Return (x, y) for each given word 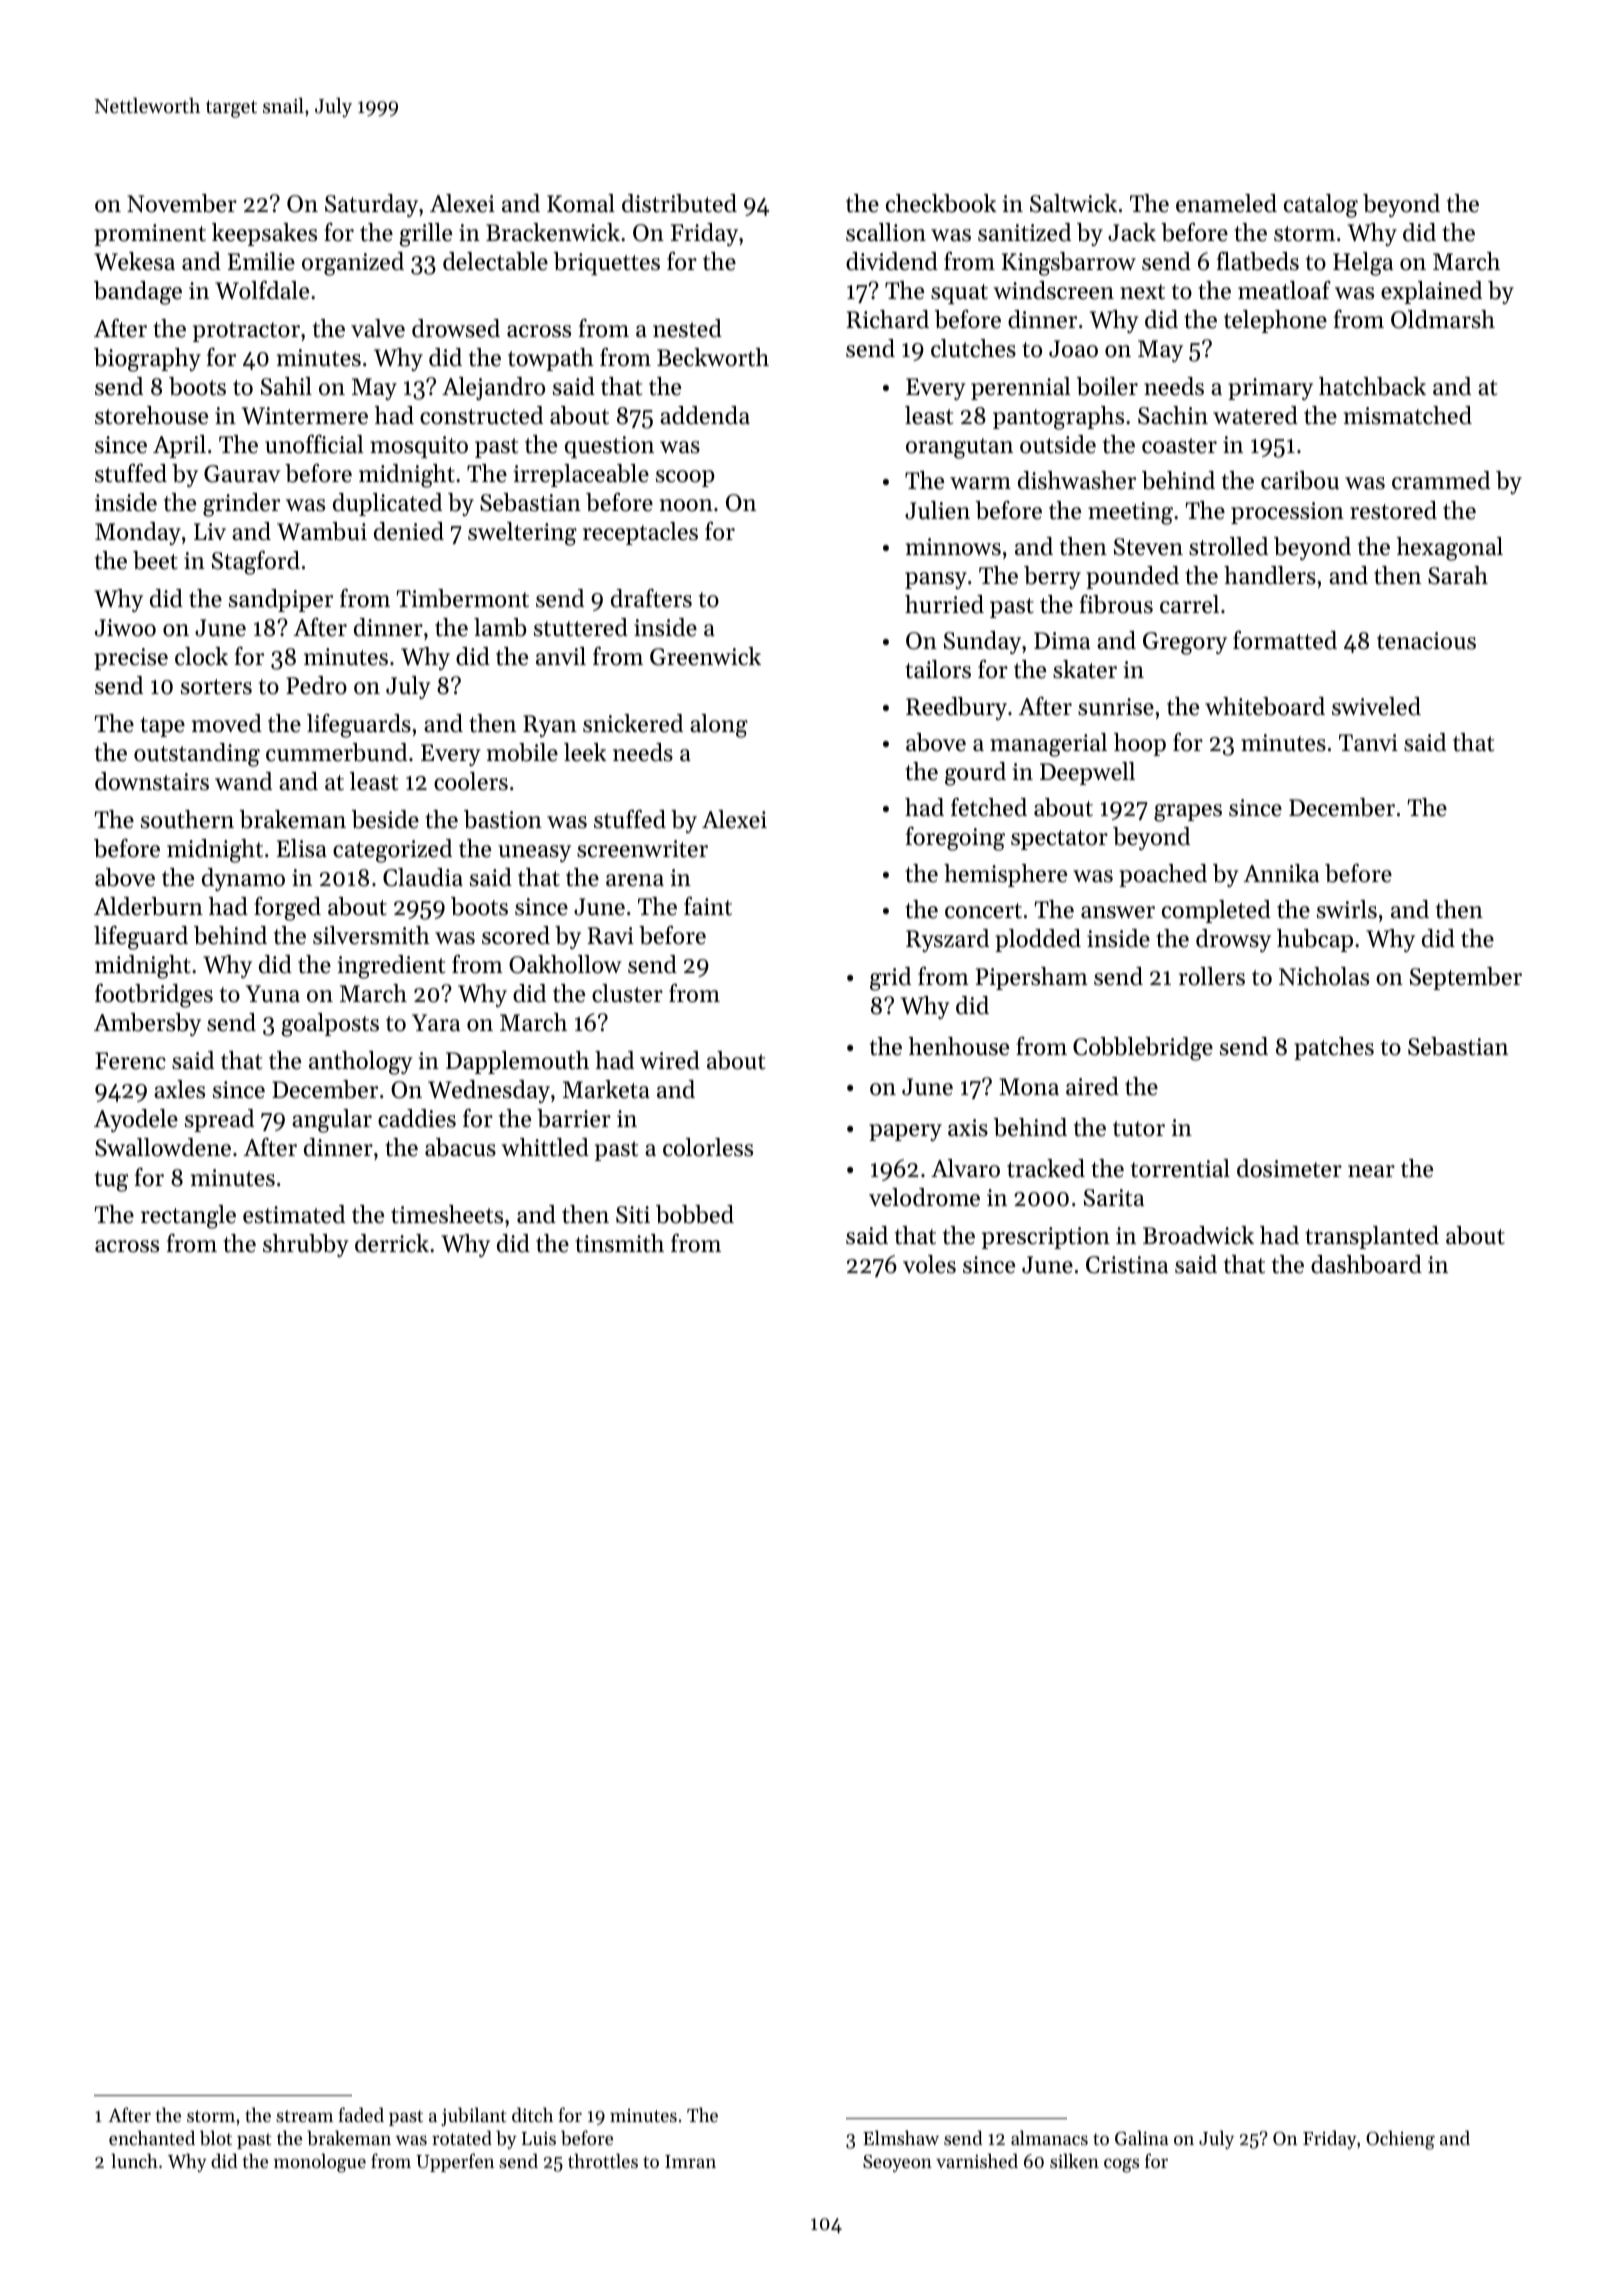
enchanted (152, 2137)
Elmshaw (901, 2137)
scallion (886, 232)
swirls (1347, 909)
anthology (361, 1063)
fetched (989, 807)
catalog (1321, 206)
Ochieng (1400, 2140)
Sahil (286, 386)
